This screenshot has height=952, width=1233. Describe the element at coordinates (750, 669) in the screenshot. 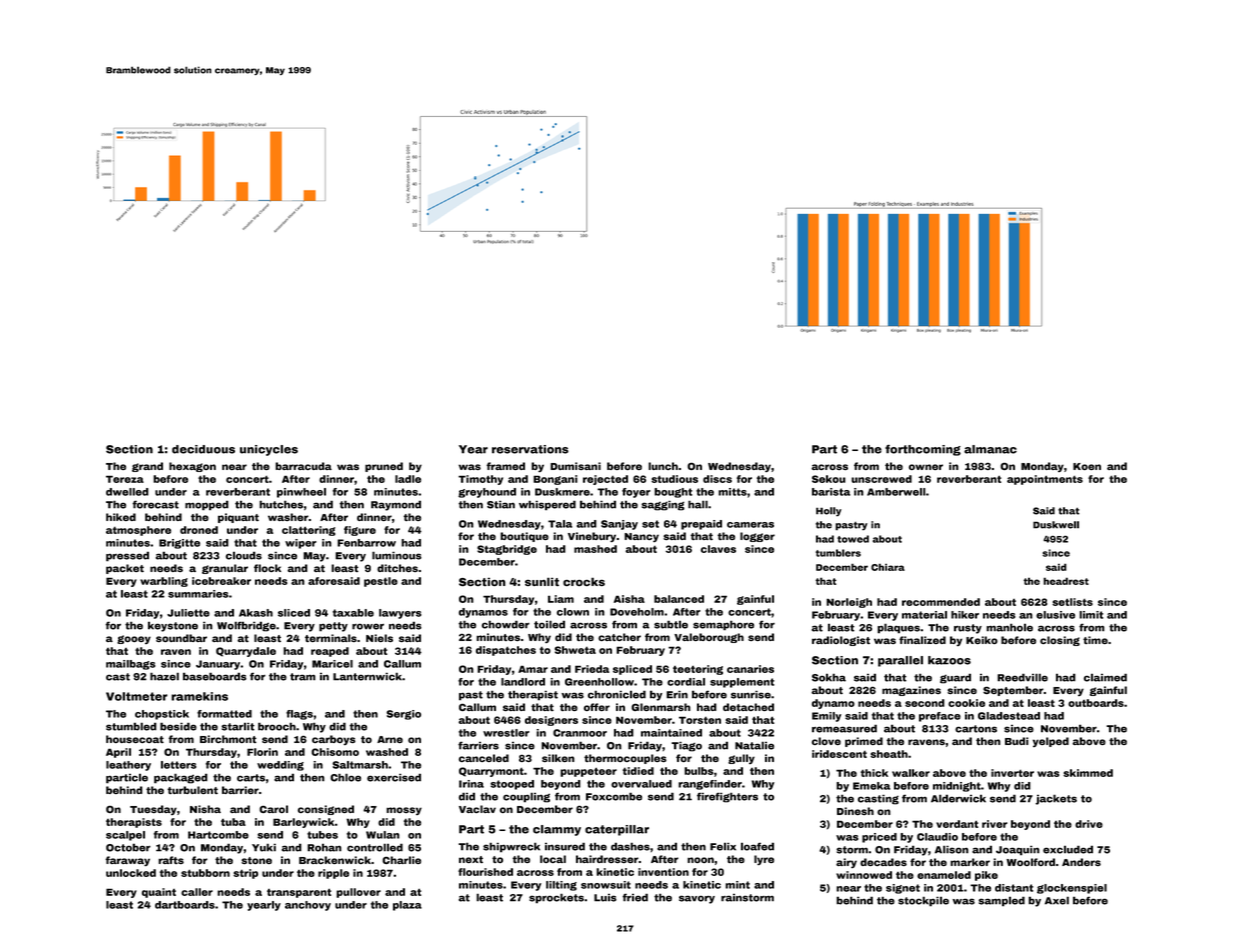

I see `canaries` at that location.
